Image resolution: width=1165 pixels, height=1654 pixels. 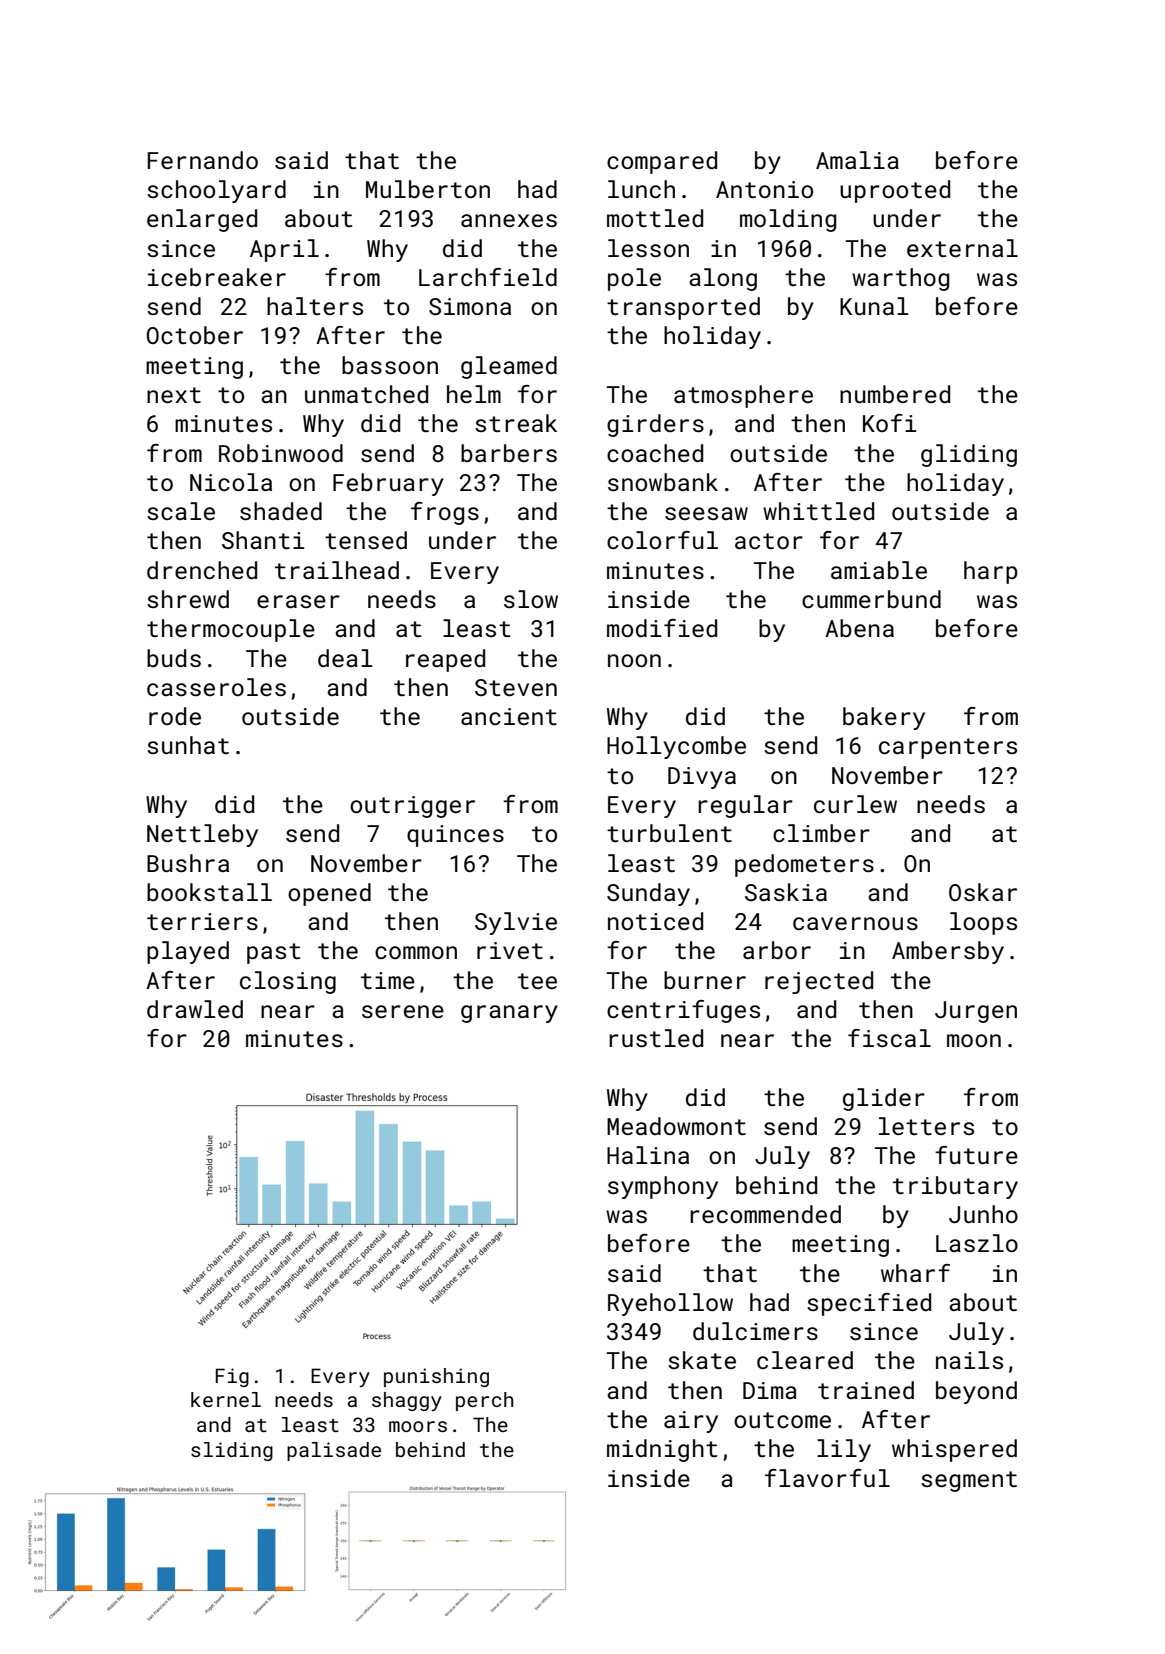 What do you see at coordinates (231, 630) in the document?
I see `thermocouple` at bounding box center [231, 630].
